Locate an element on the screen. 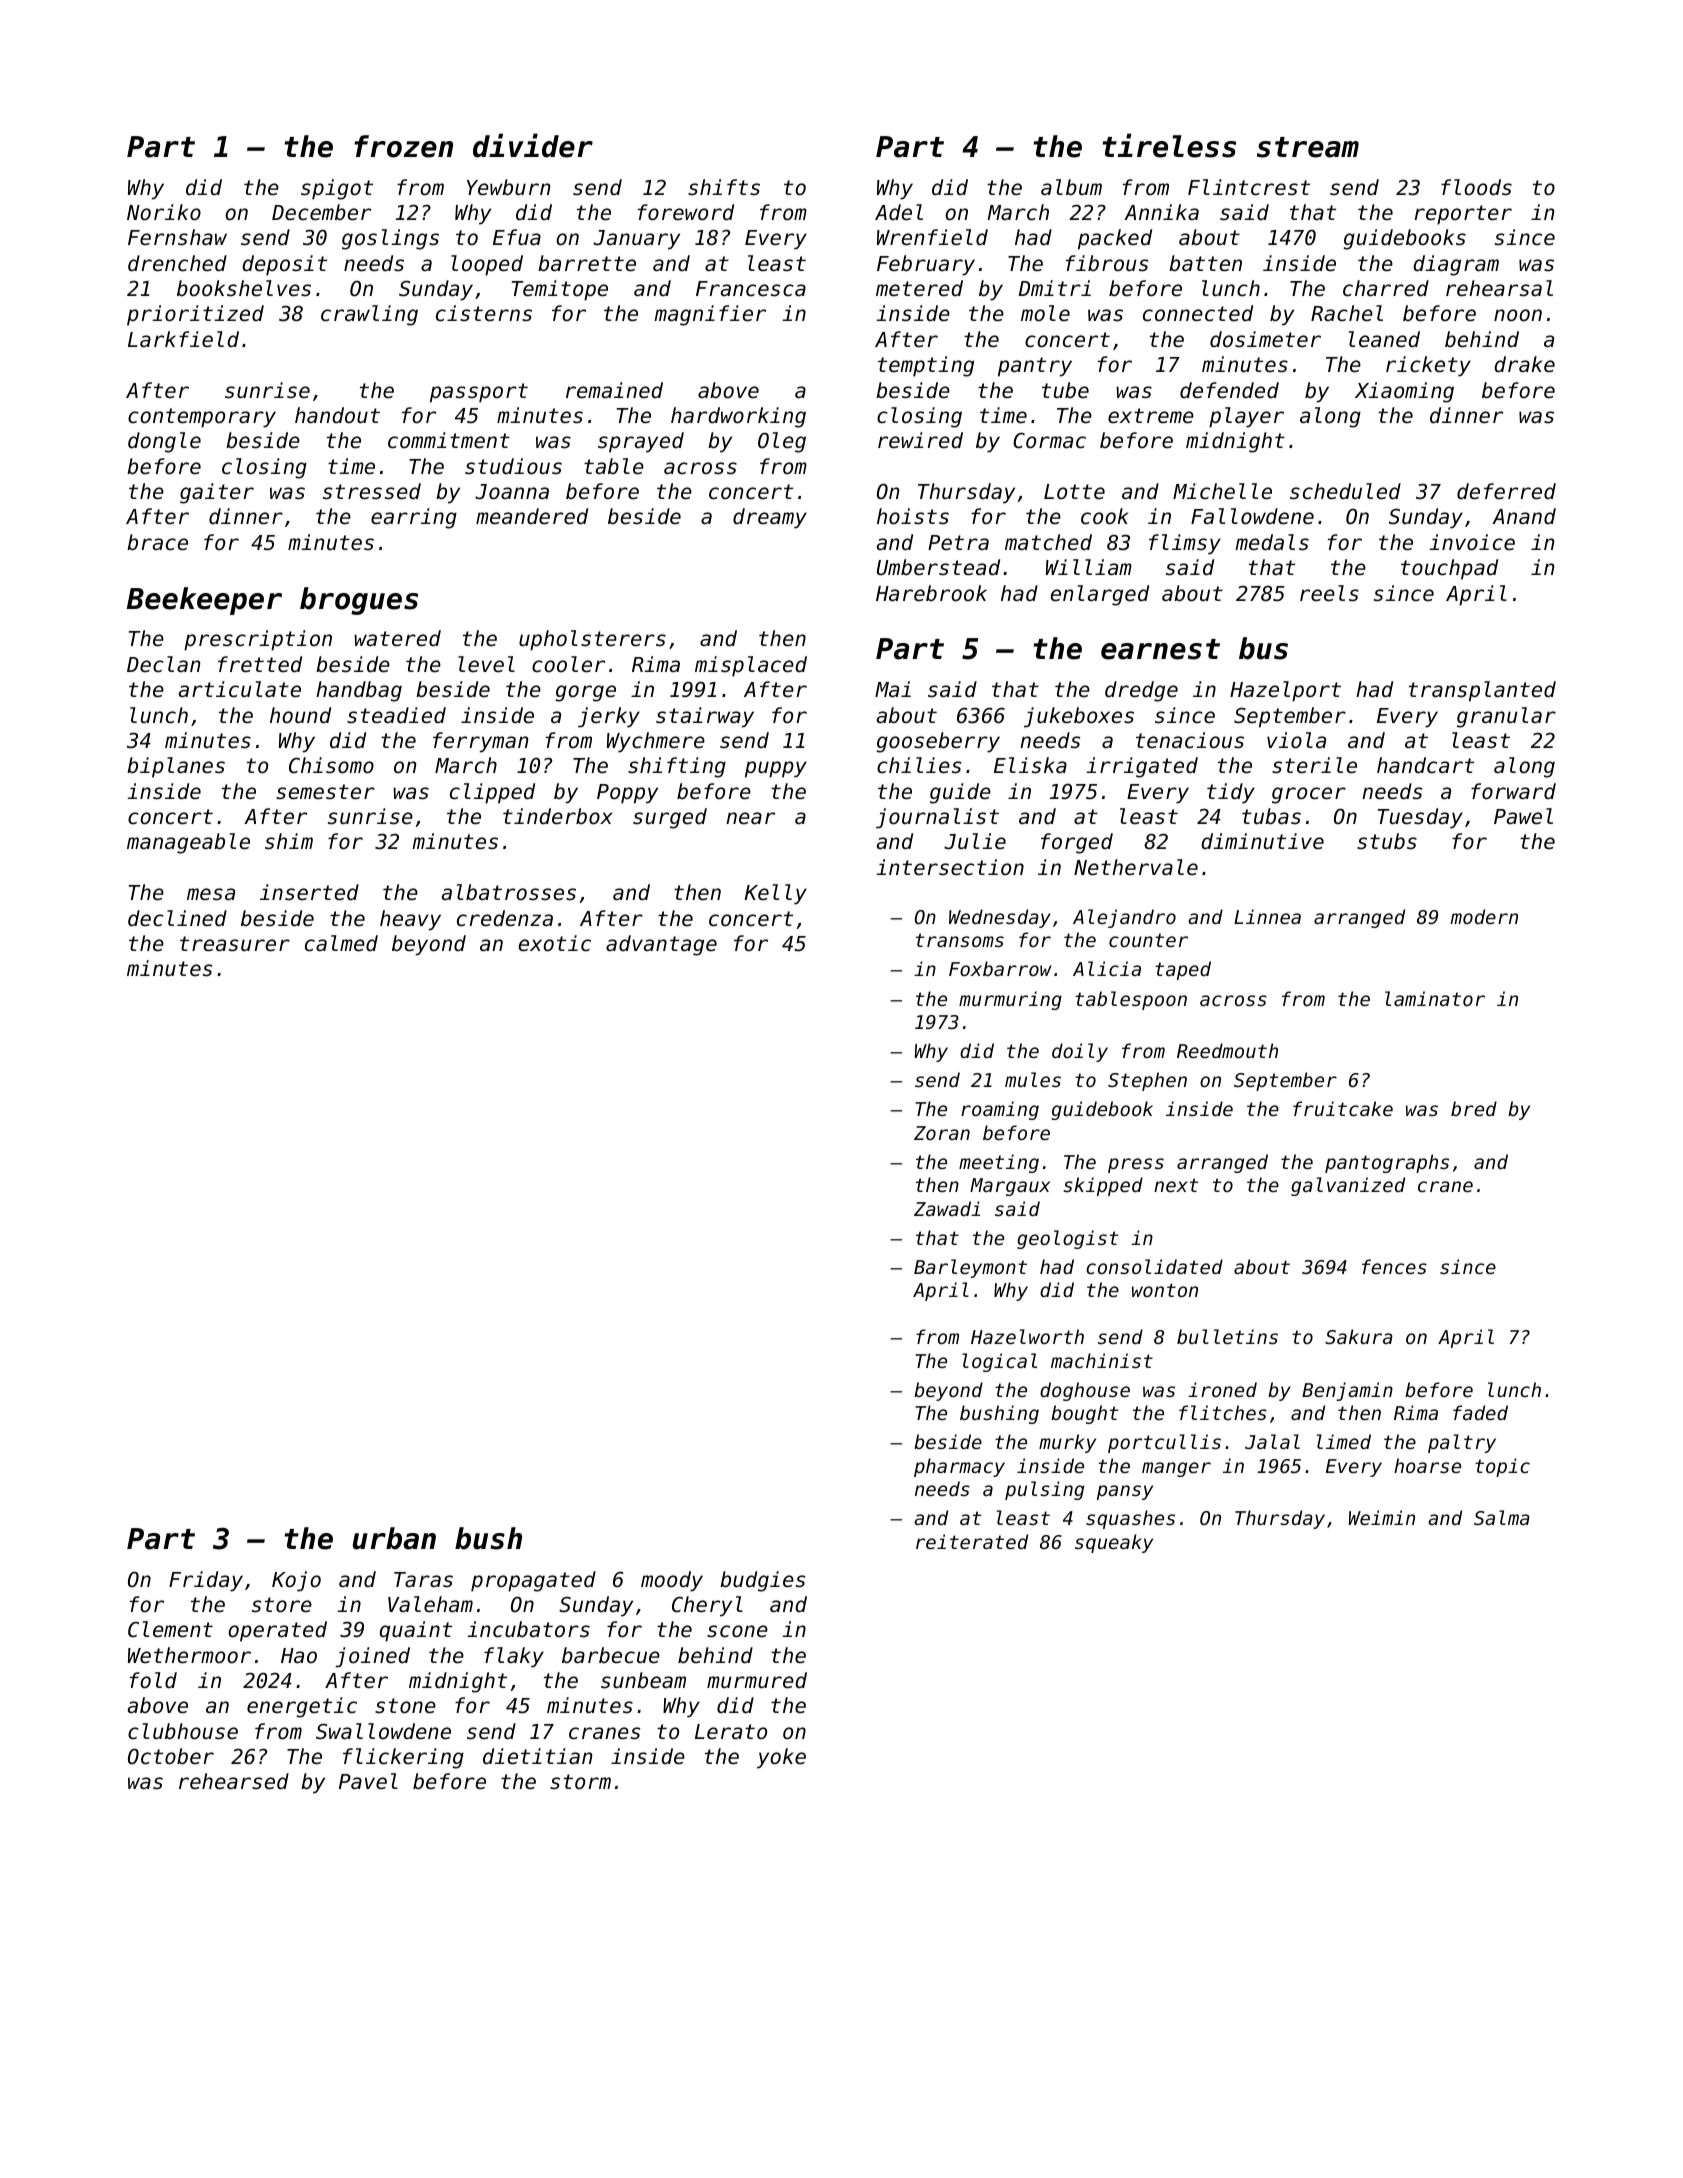 The width and height of the screenshot is (1683, 2178). Yewburn is located at coordinates (509, 187).
